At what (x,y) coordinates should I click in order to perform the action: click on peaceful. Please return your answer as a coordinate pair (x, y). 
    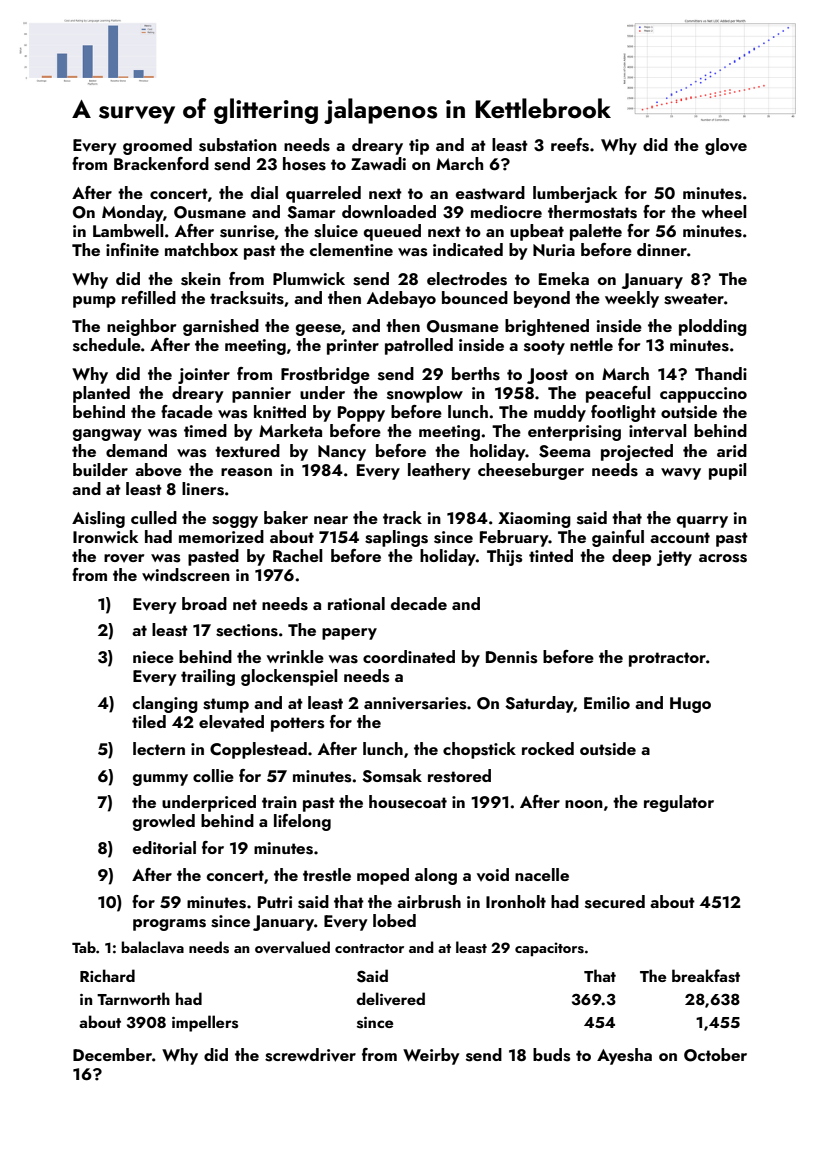
    Looking at the image, I should click on (618, 394).
